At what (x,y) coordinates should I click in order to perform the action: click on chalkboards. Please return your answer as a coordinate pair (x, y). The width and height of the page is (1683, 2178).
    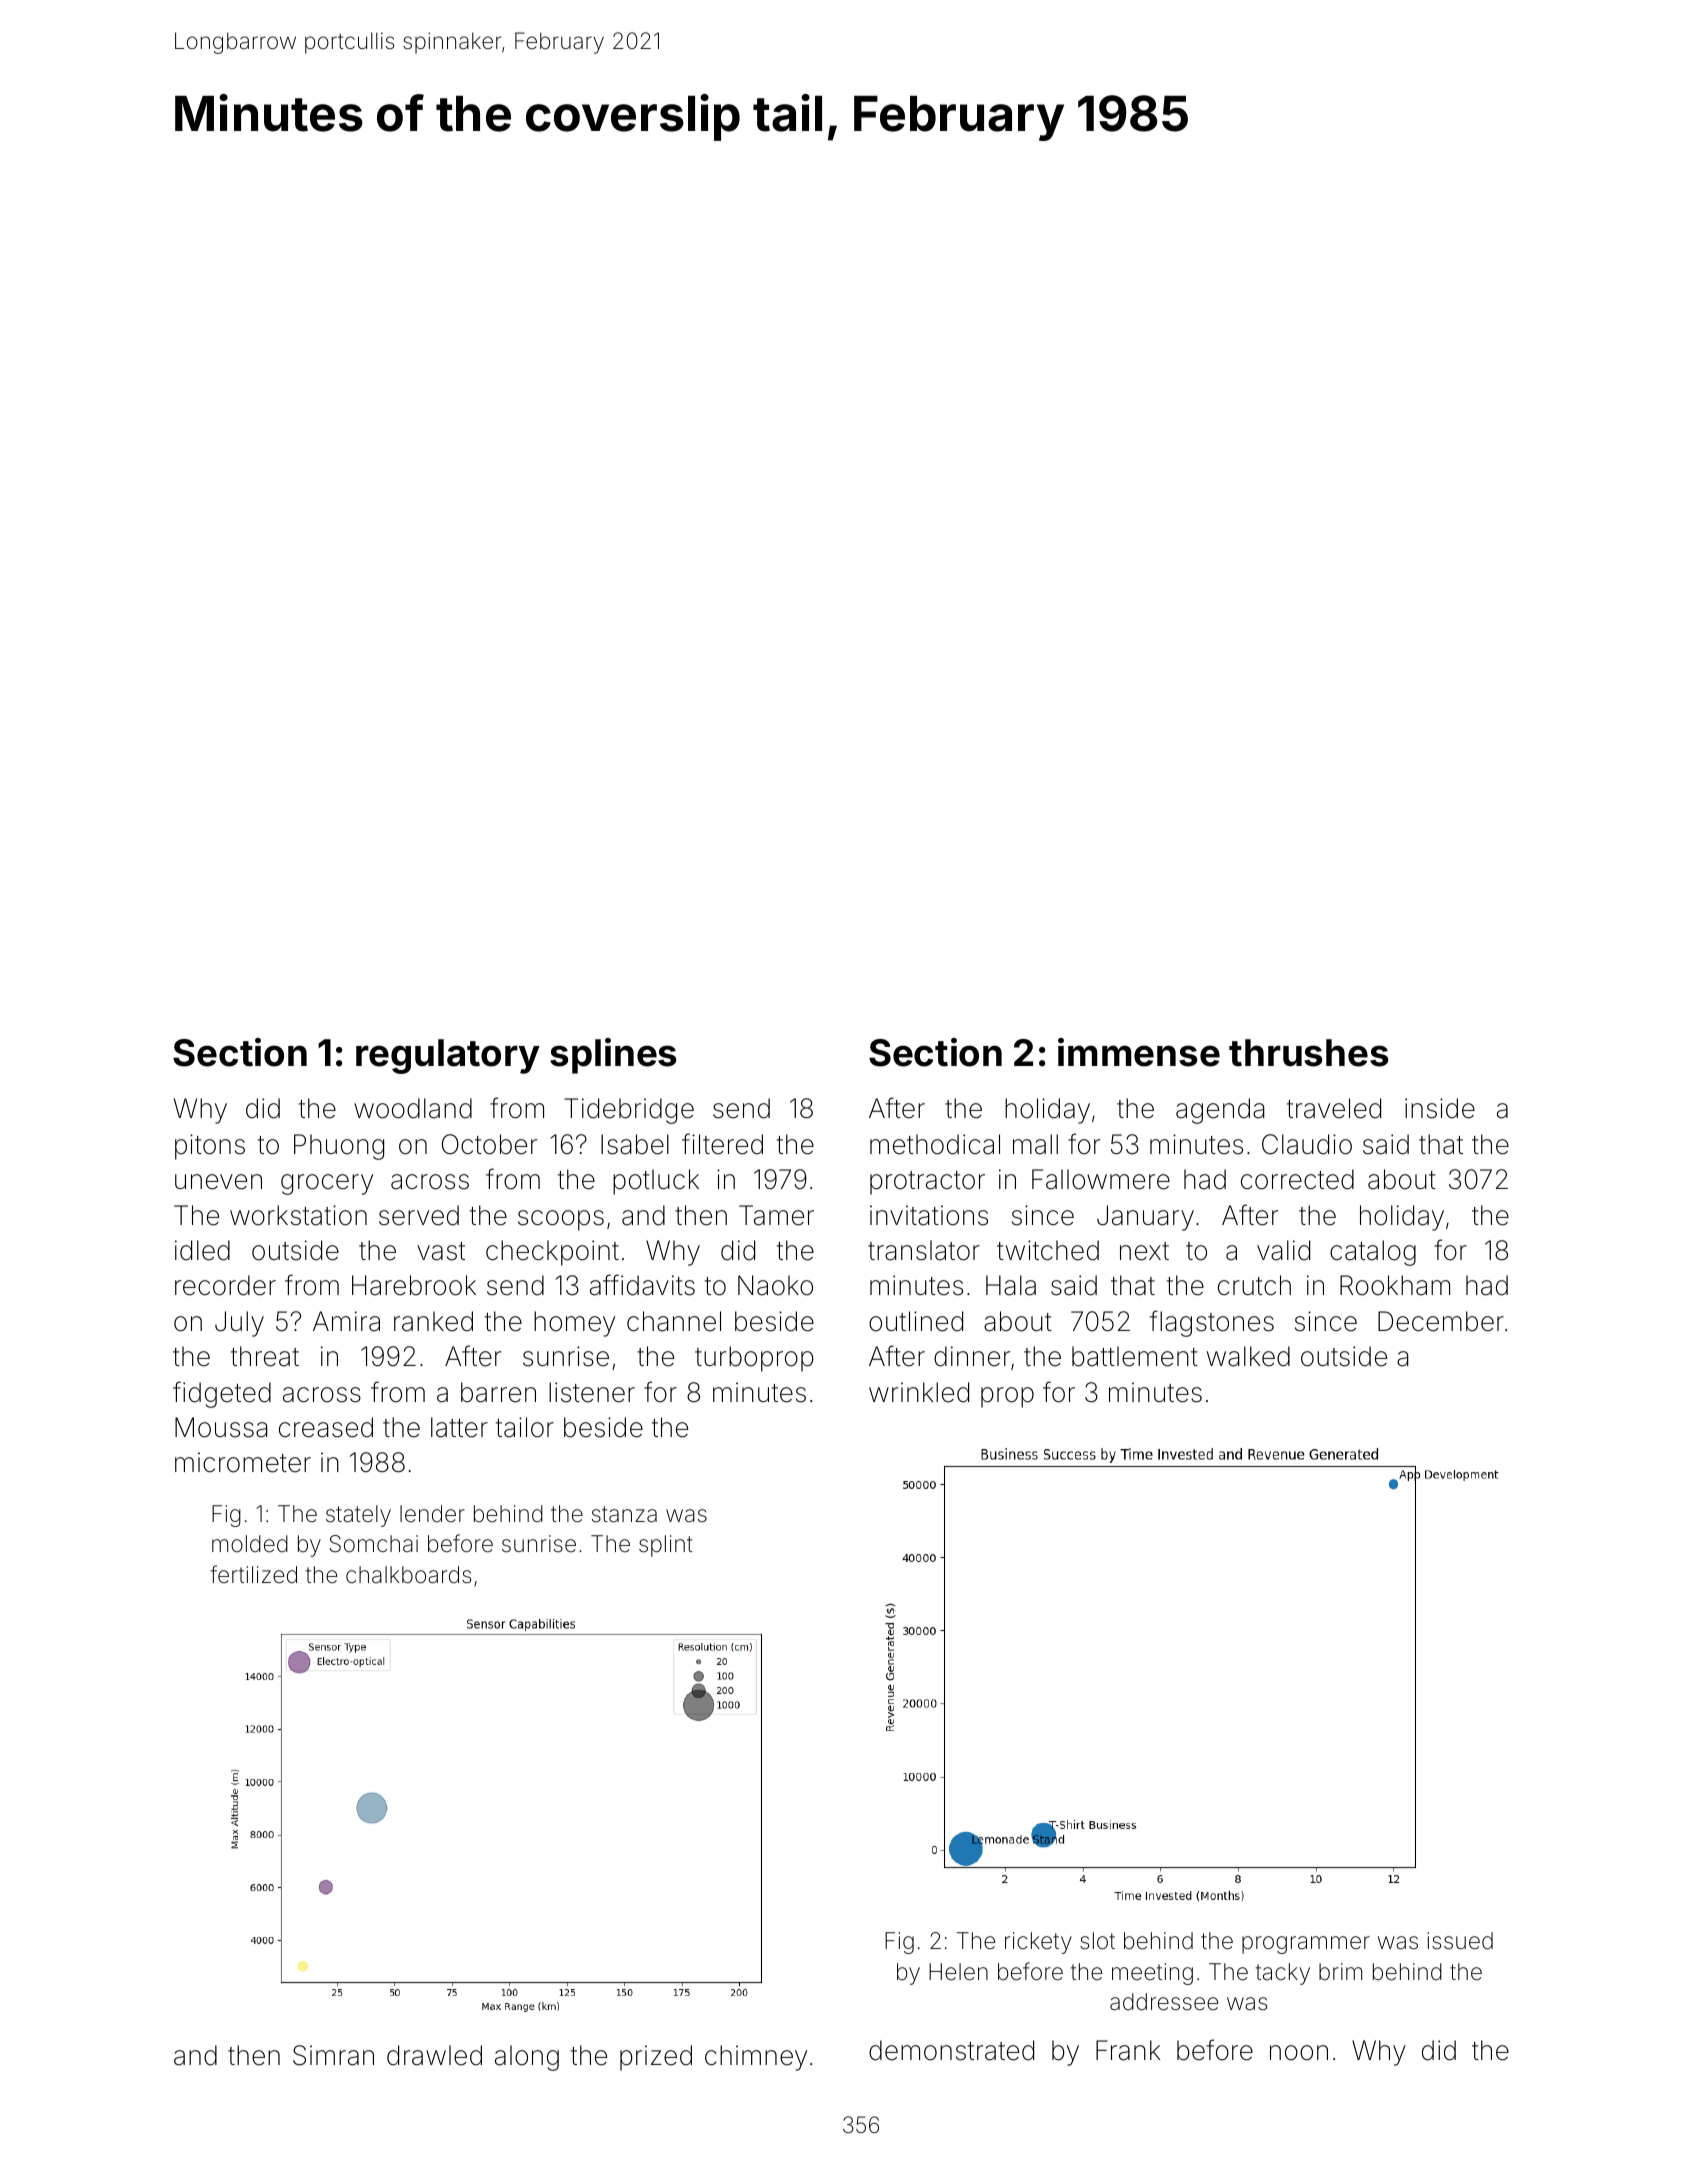
    Looking at the image, I should click on (408, 1575).
